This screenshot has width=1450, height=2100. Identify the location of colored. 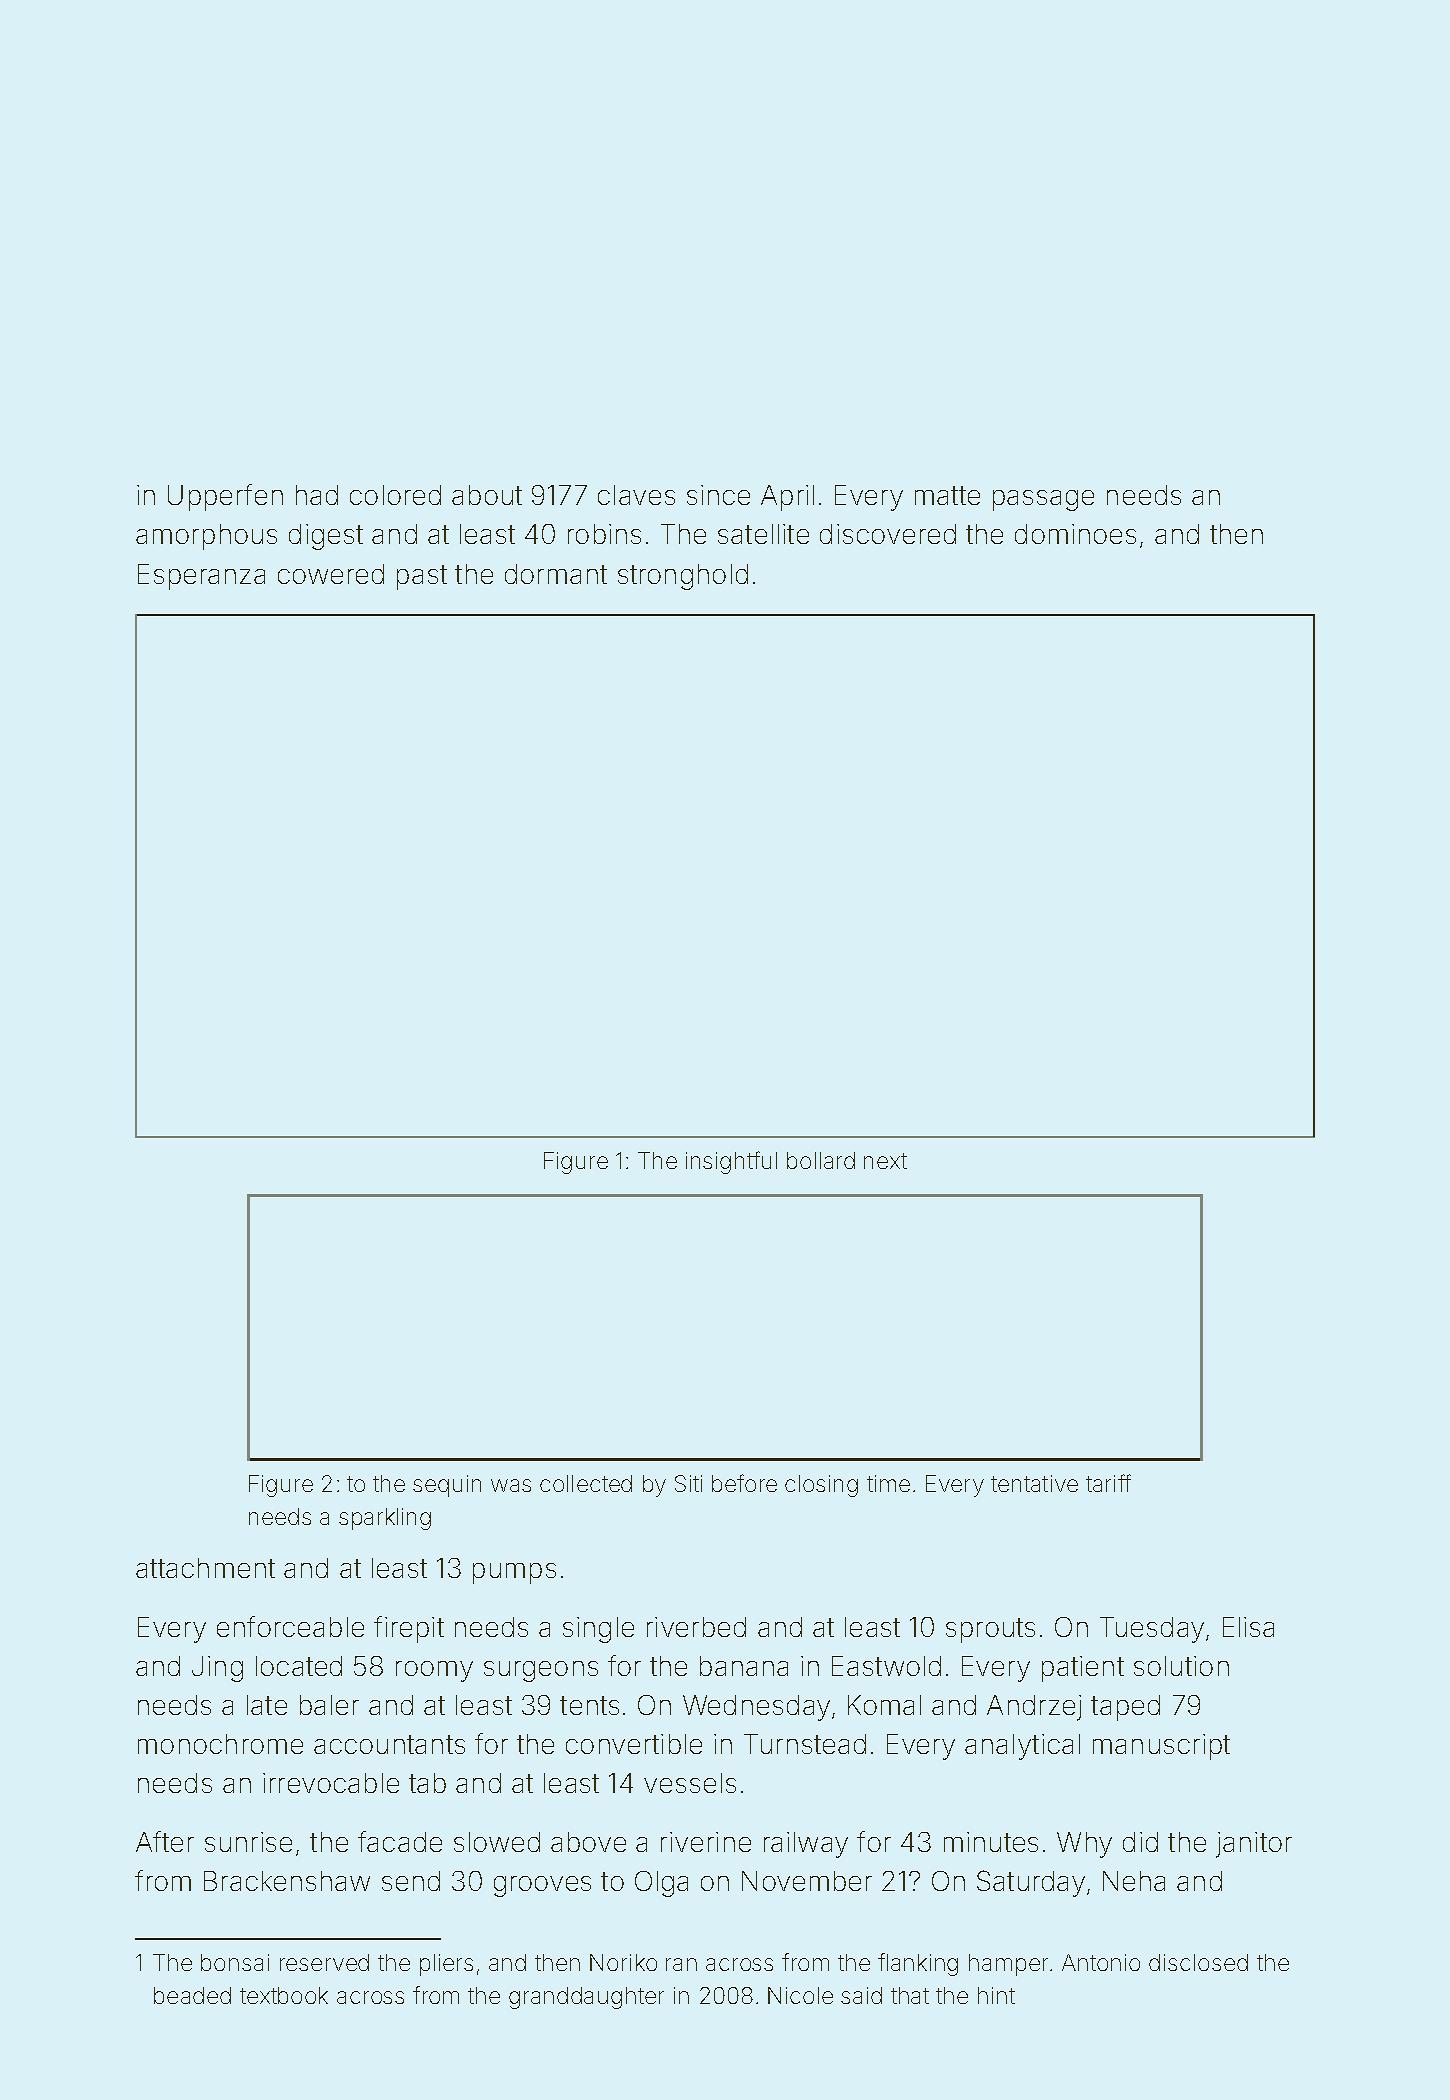
(395, 495).
